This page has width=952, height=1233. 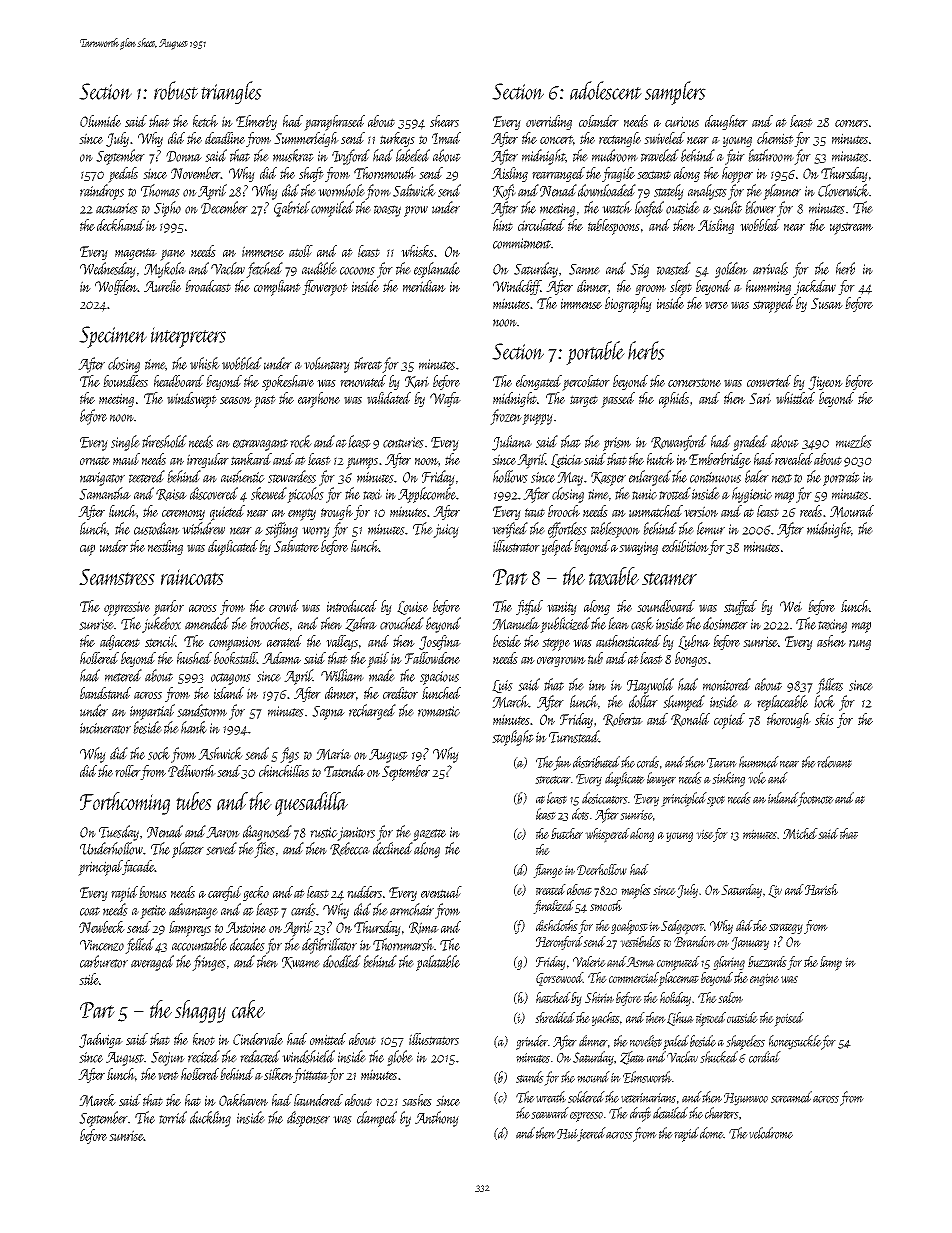 I want to click on Mourad, so click(x=852, y=511).
